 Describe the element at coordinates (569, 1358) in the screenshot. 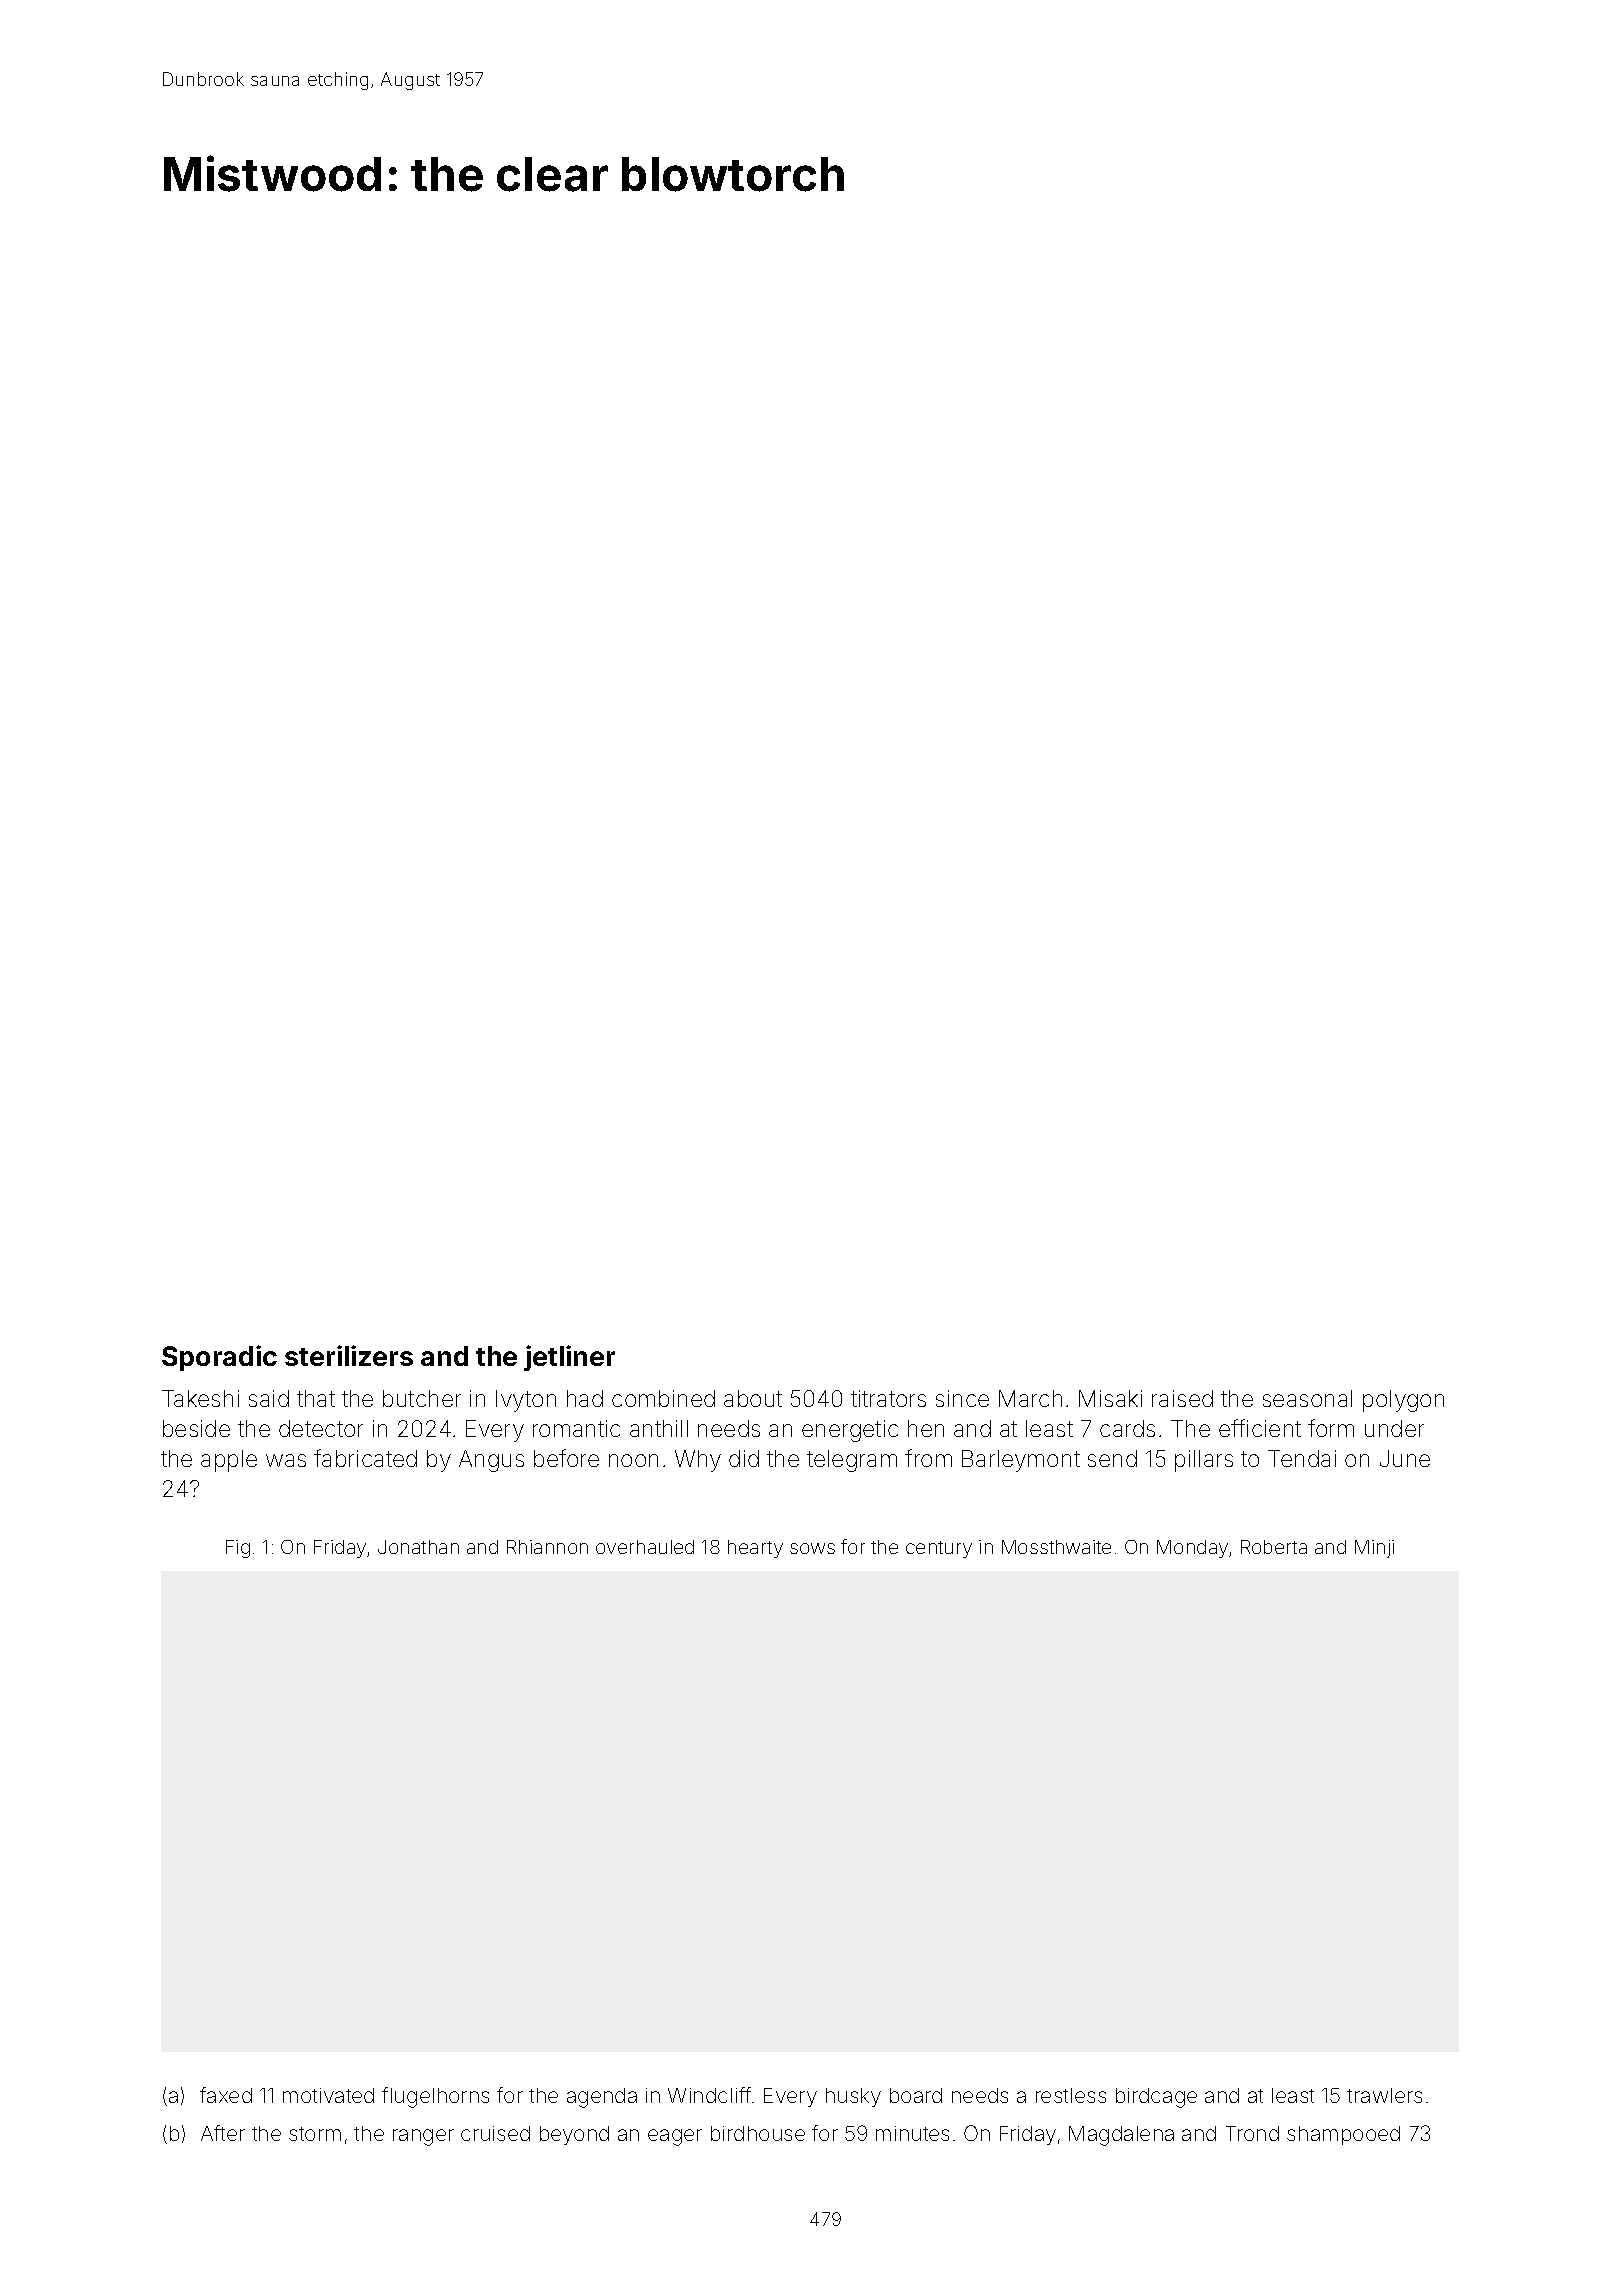

I see `jetliner` at that location.
